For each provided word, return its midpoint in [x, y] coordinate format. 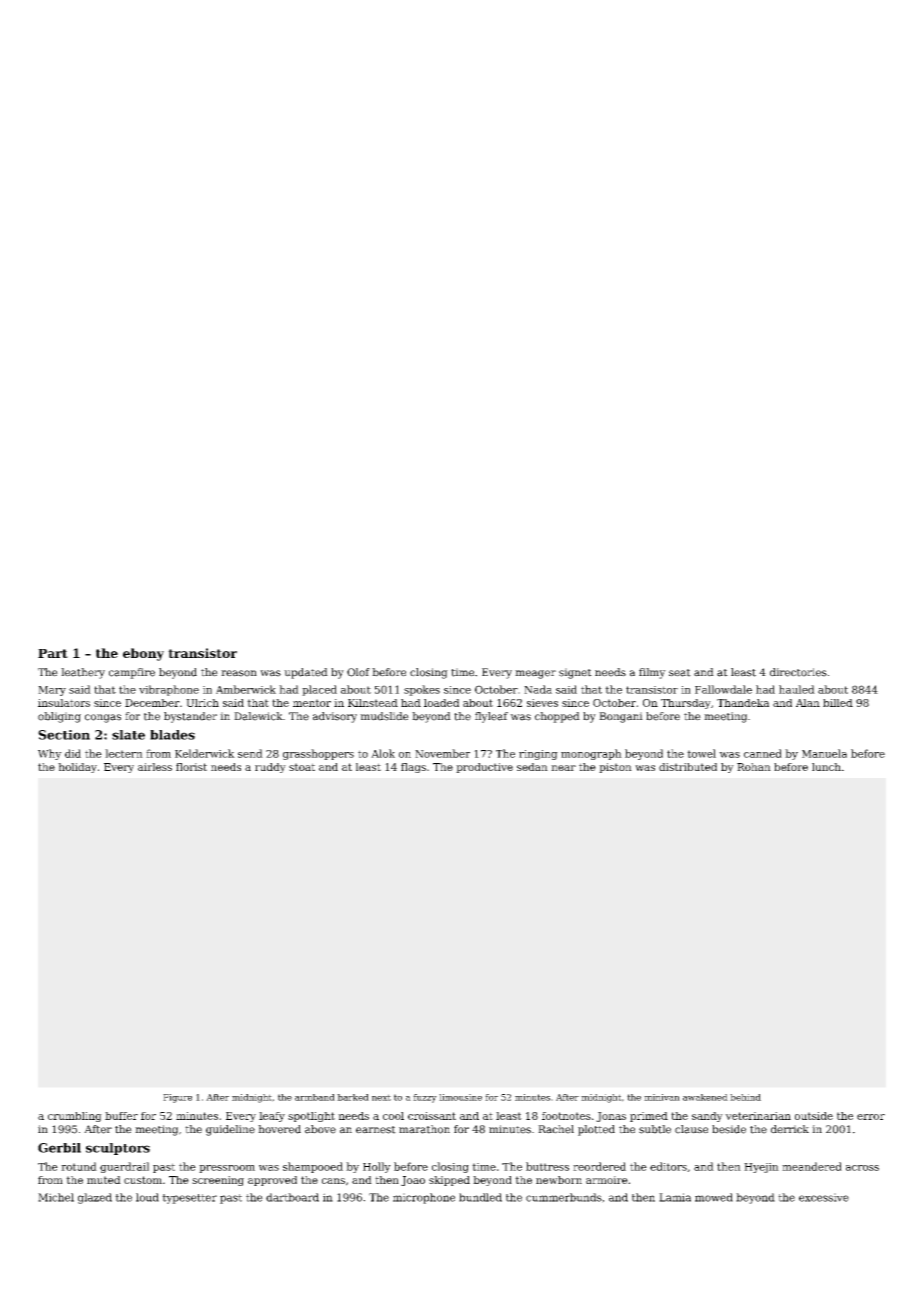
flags [413, 768]
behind [745, 1097]
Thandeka [743, 703]
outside [814, 1116]
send [250, 753]
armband [315, 1097]
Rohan [754, 767]
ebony [143, 654]
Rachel [556, 1129]
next [381, 1097]
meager [535, 674]
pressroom [227, 1169]
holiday [77, 768]
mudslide [384, 716]
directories [798, 672]
